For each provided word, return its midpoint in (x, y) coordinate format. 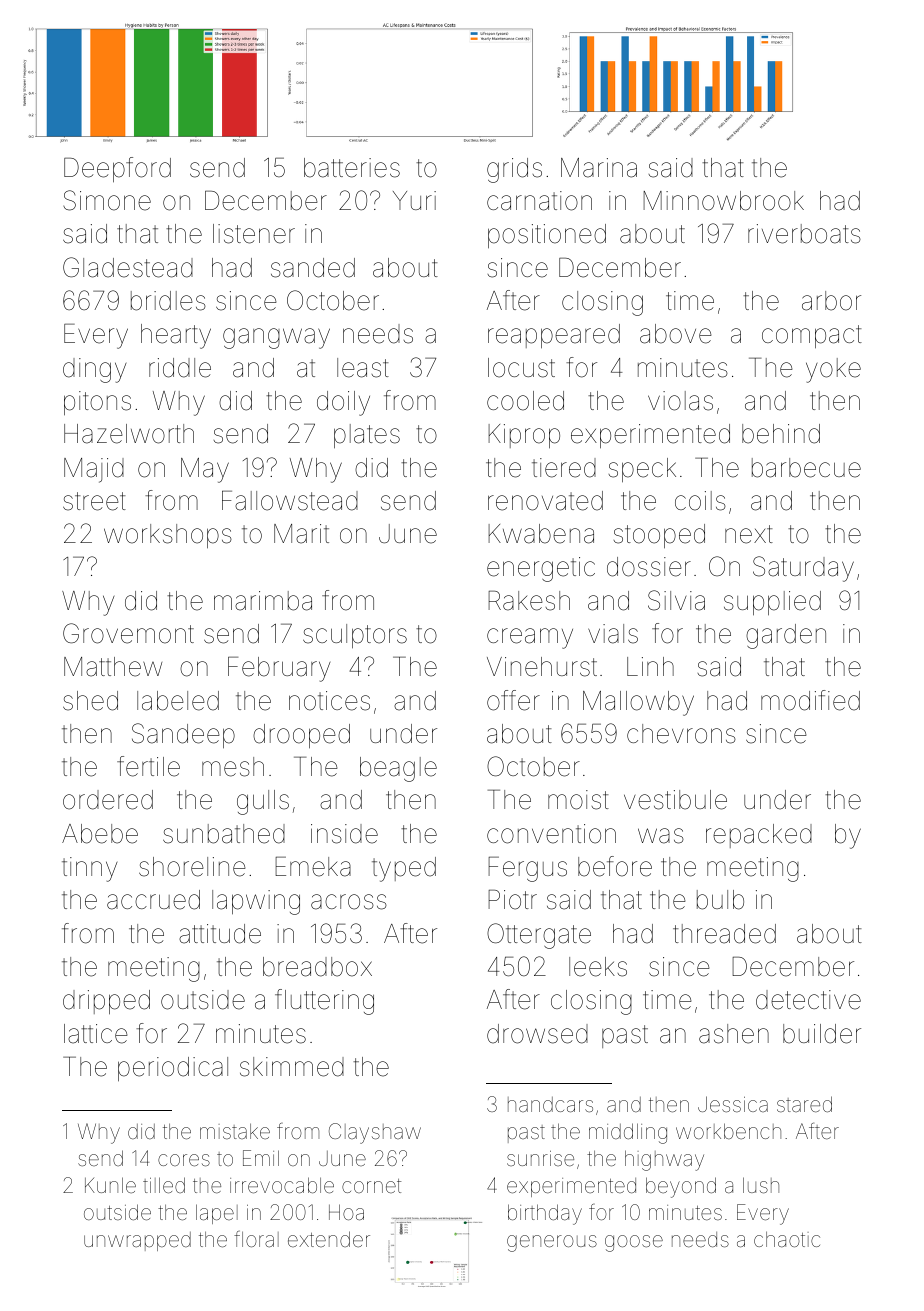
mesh (233, 767)
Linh (650, 666)
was (661, 836)
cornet (371, 1186)
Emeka (313, 867)
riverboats (804, 234)
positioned (547, 236)
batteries (352, 168)
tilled (164, 1185)
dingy (94, 370)
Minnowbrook (723, 201)
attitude (220, 934)
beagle (398, 769)
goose (634, 1243)
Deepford (117, 169)
